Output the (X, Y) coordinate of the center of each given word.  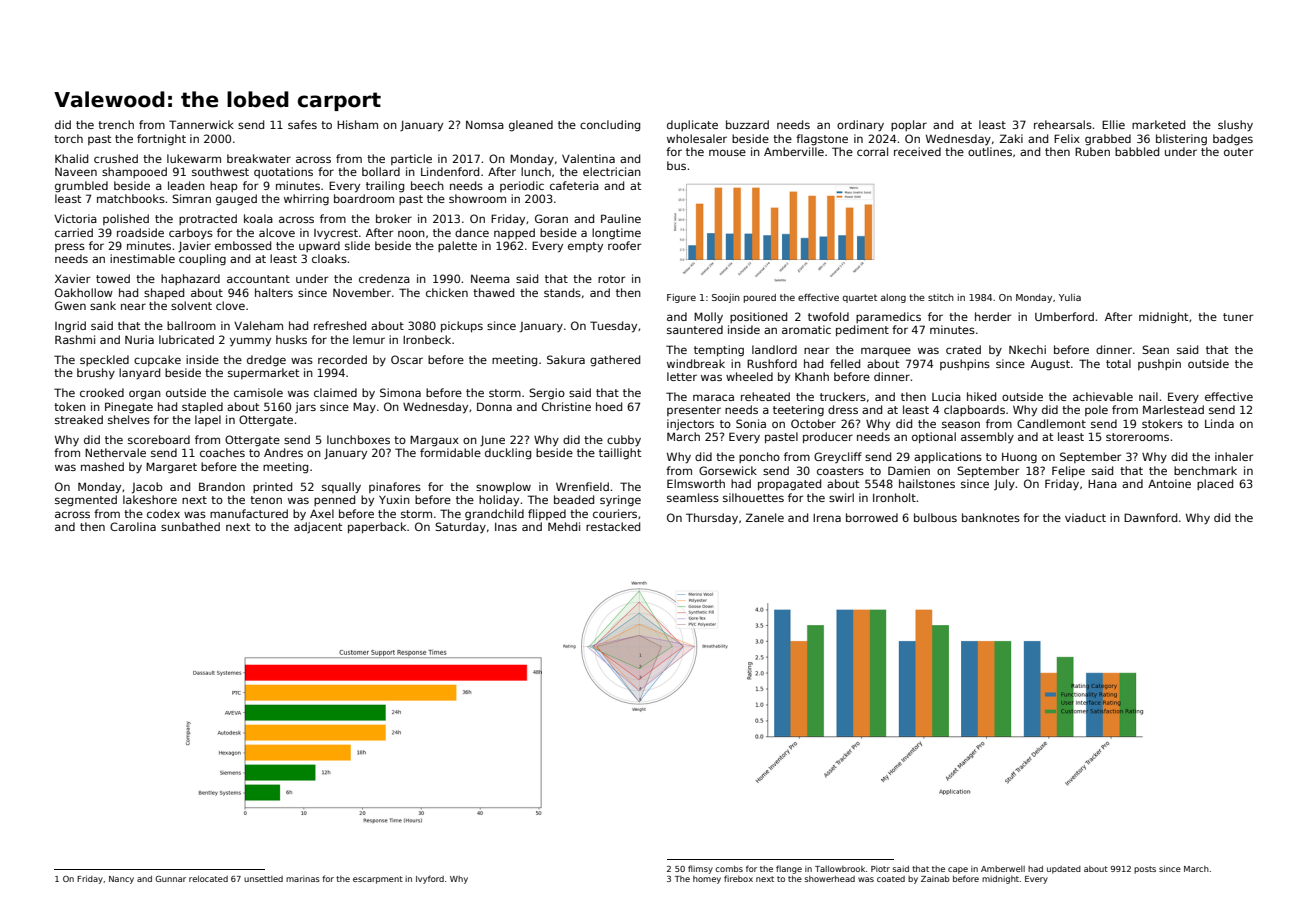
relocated (208, 878)
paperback (377, 527)
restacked (613, 526)
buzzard (747, 124)
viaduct (1085, 517)
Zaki (1011, 138)
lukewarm (194, 158)
